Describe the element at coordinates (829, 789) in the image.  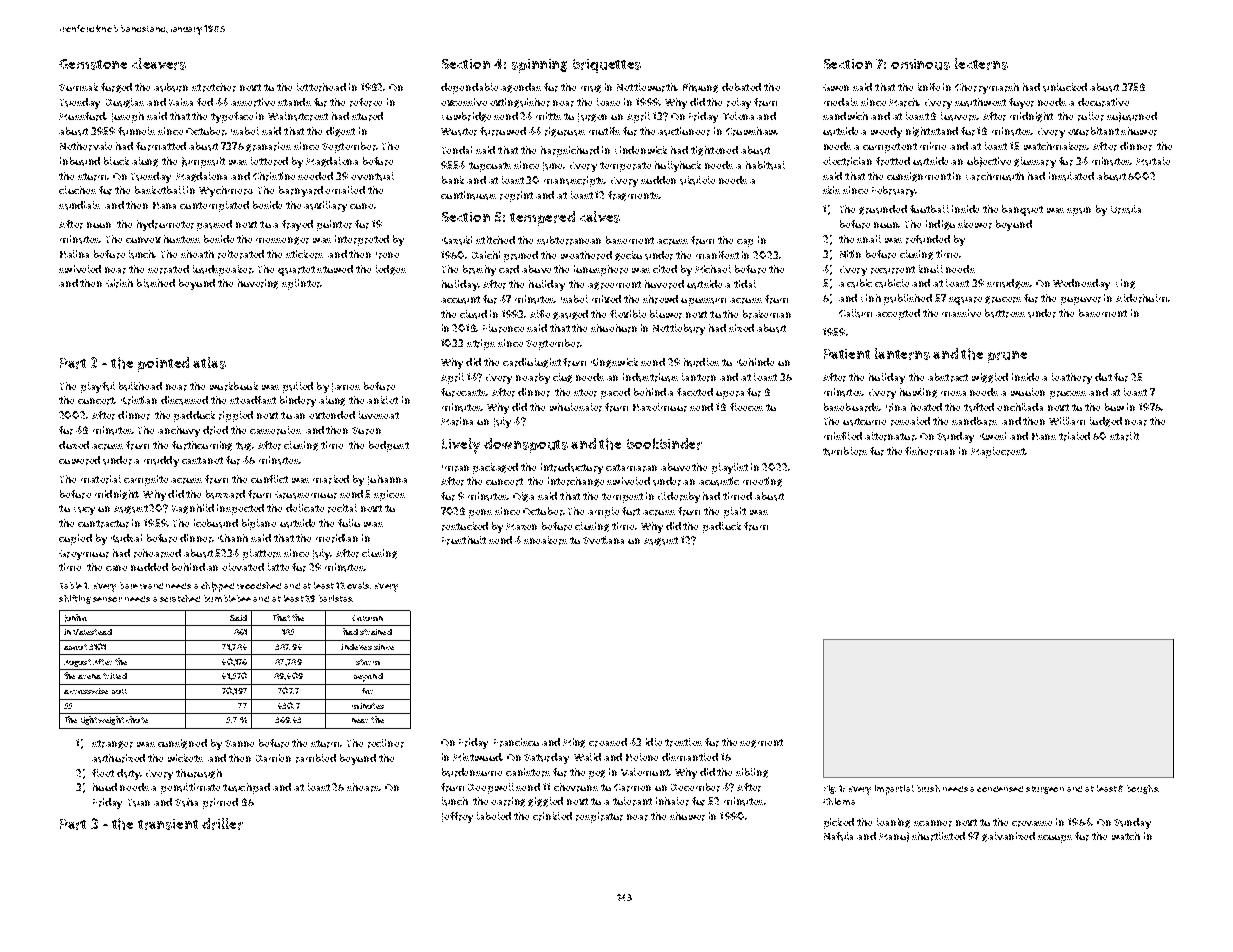
I see `Fig` at that location.
